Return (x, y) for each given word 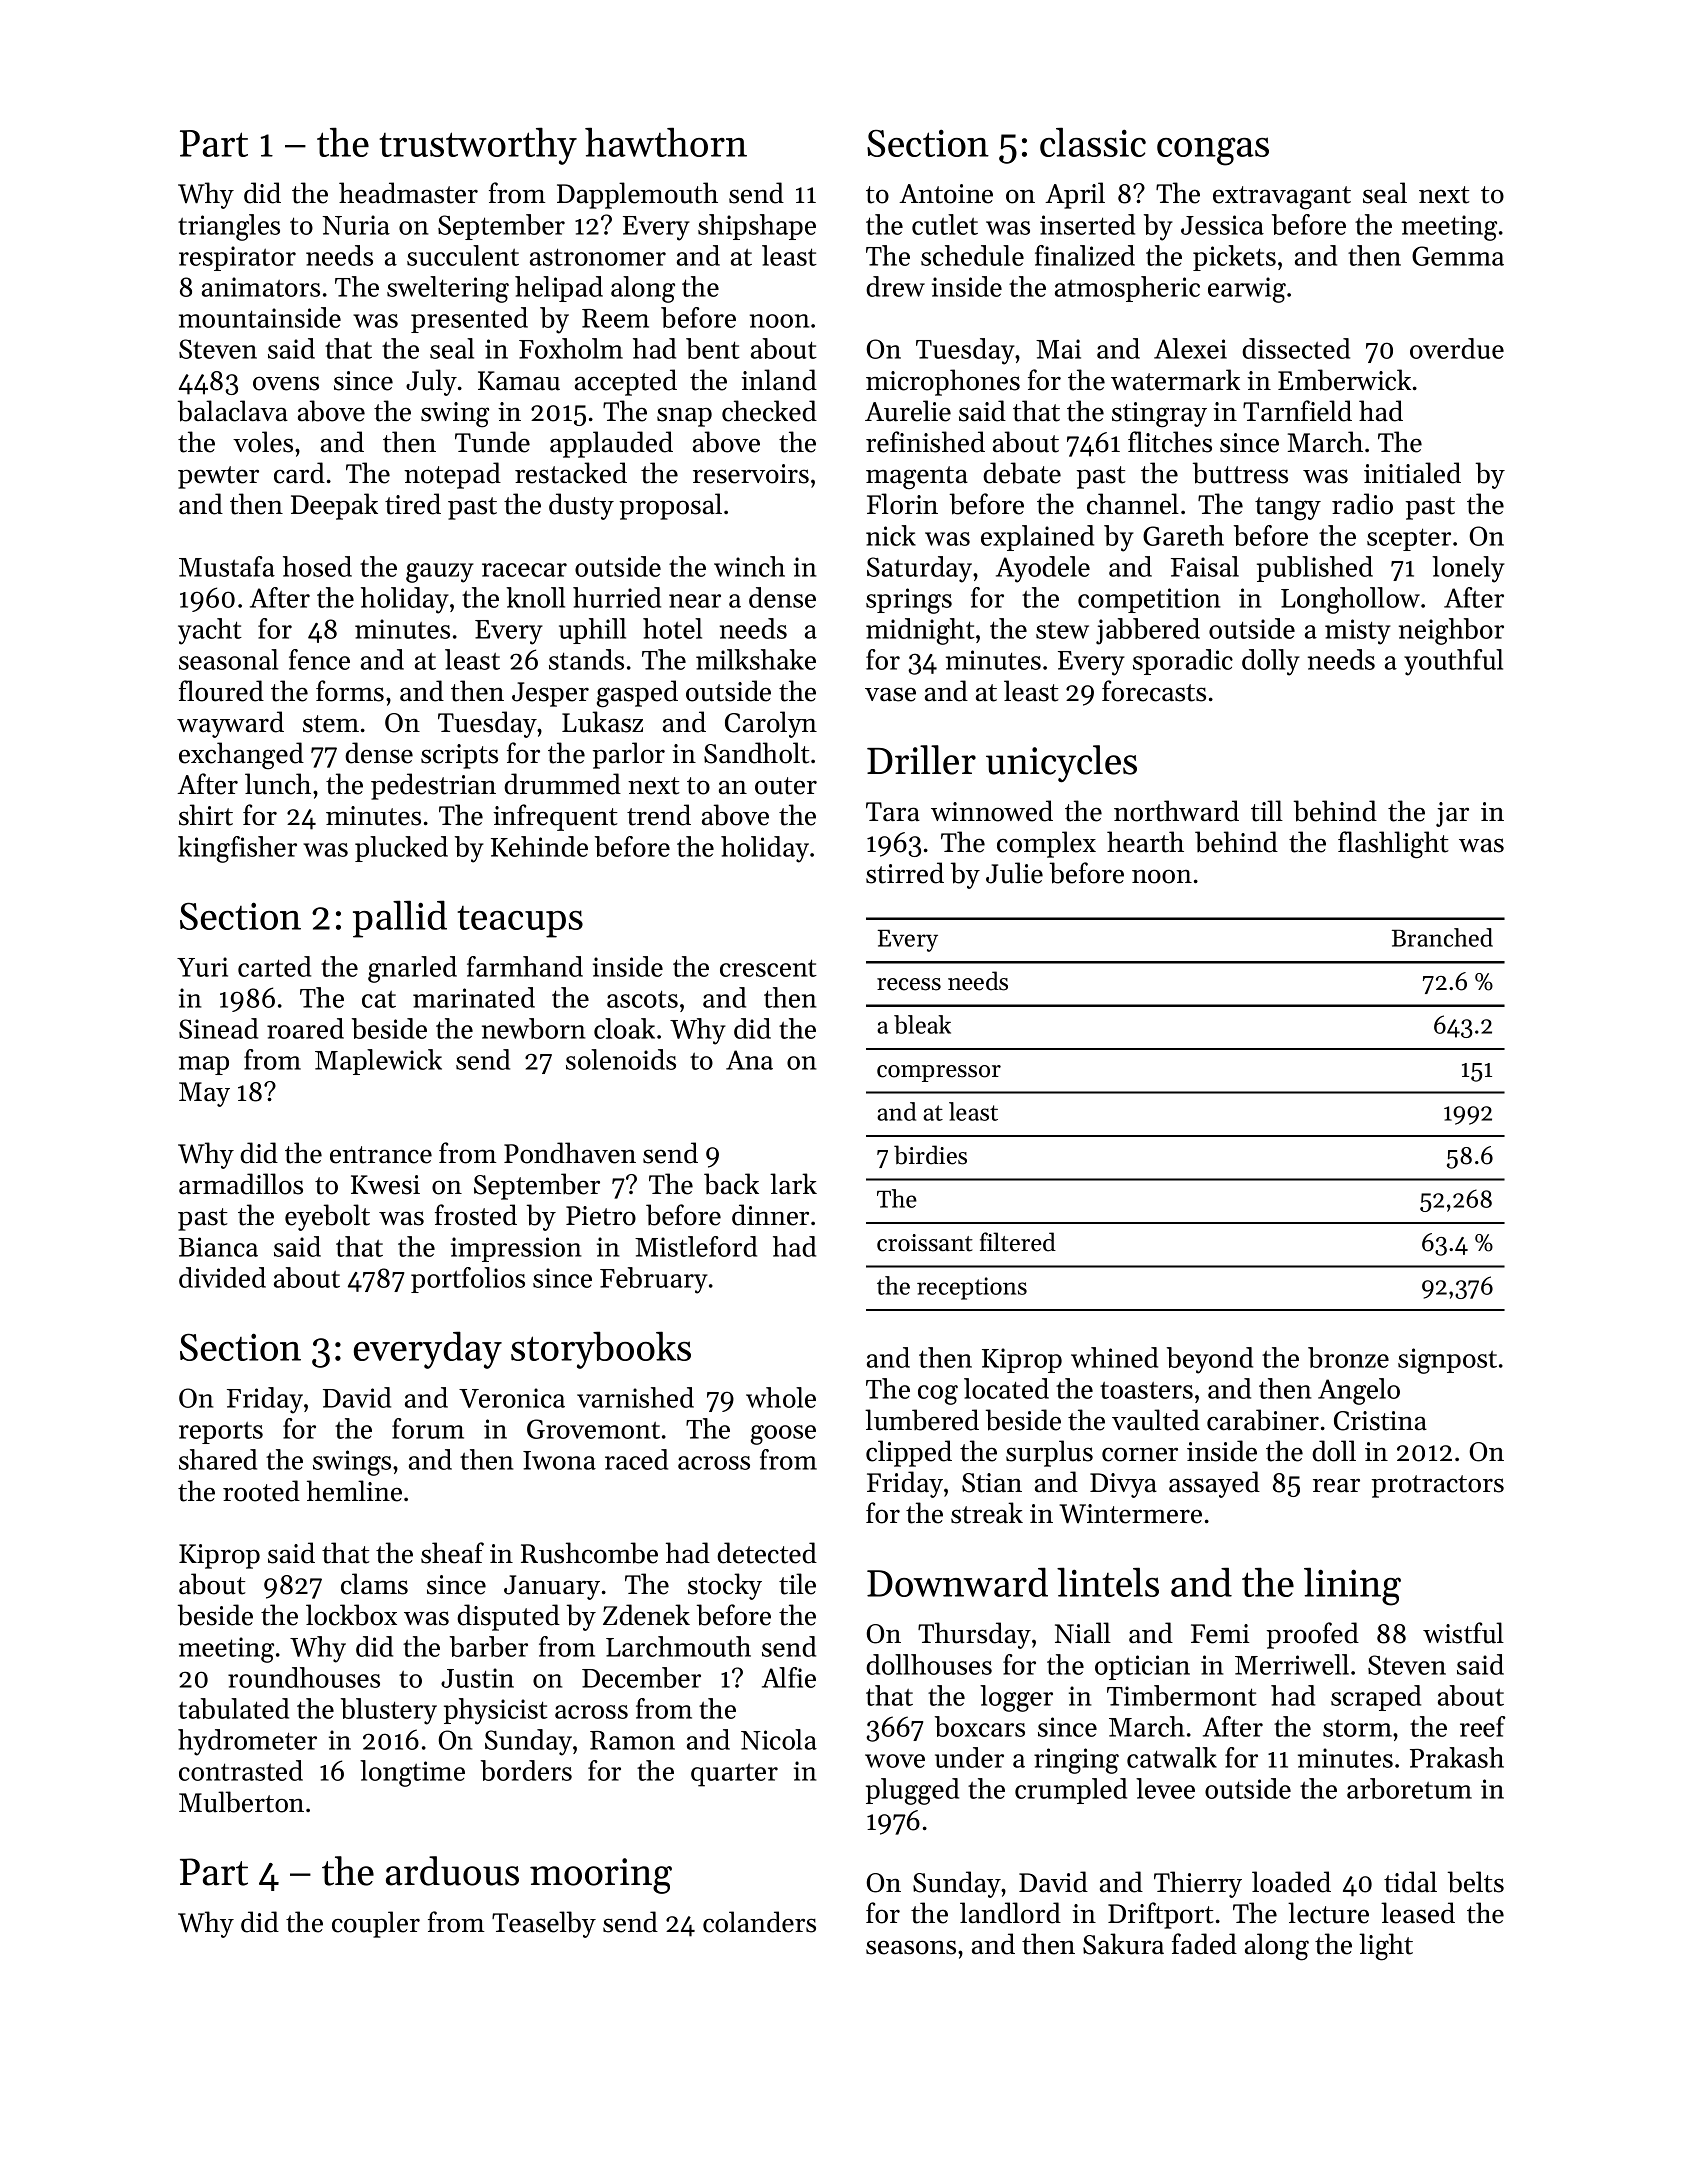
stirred (905, 873)
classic (1093, 142)
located (1006, 1388)
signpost (1447, 1361)
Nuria (356, 225)
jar (1452, 814)
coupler (376, 1924)
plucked (401, 849)
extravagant (1282, 198)
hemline (354, 1491)
